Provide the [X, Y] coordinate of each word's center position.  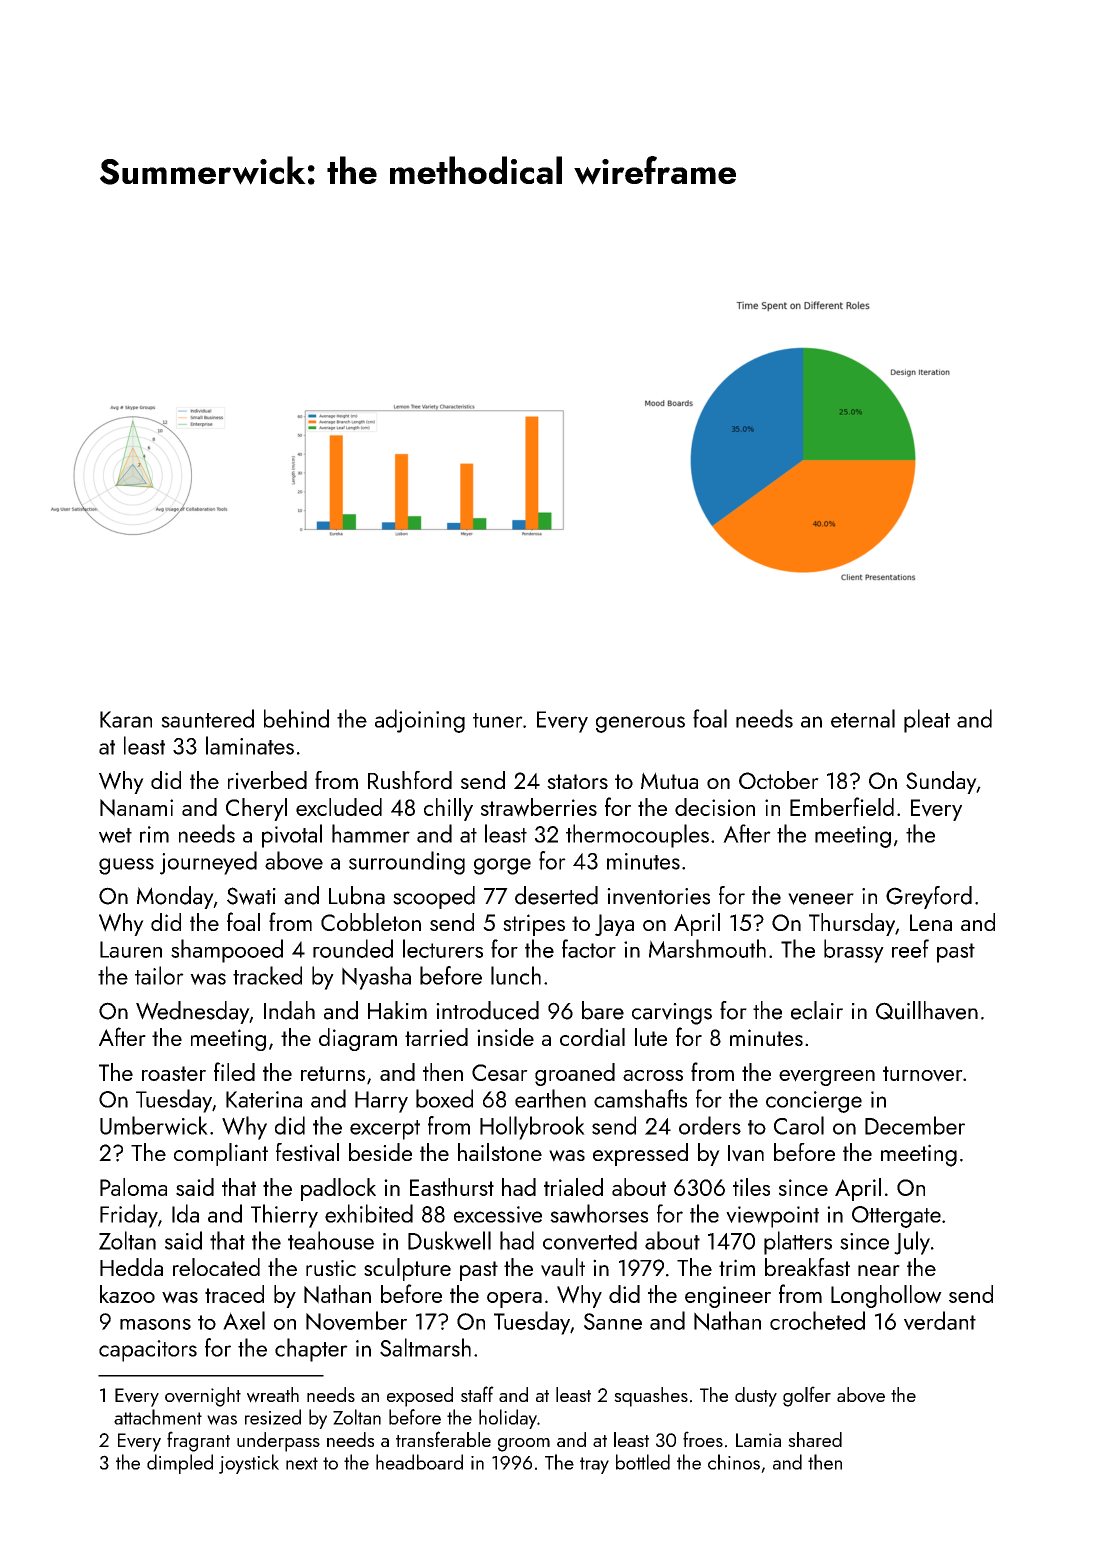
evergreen [827, 1078]
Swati [251, 896]
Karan [126, 719]
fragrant [198, 1441]
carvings [672, 1014]
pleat [927, 721]
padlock [338, 1189]
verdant [940, 1320]
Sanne [613, 1321]
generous [640, 724]
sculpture [407, 1269]
